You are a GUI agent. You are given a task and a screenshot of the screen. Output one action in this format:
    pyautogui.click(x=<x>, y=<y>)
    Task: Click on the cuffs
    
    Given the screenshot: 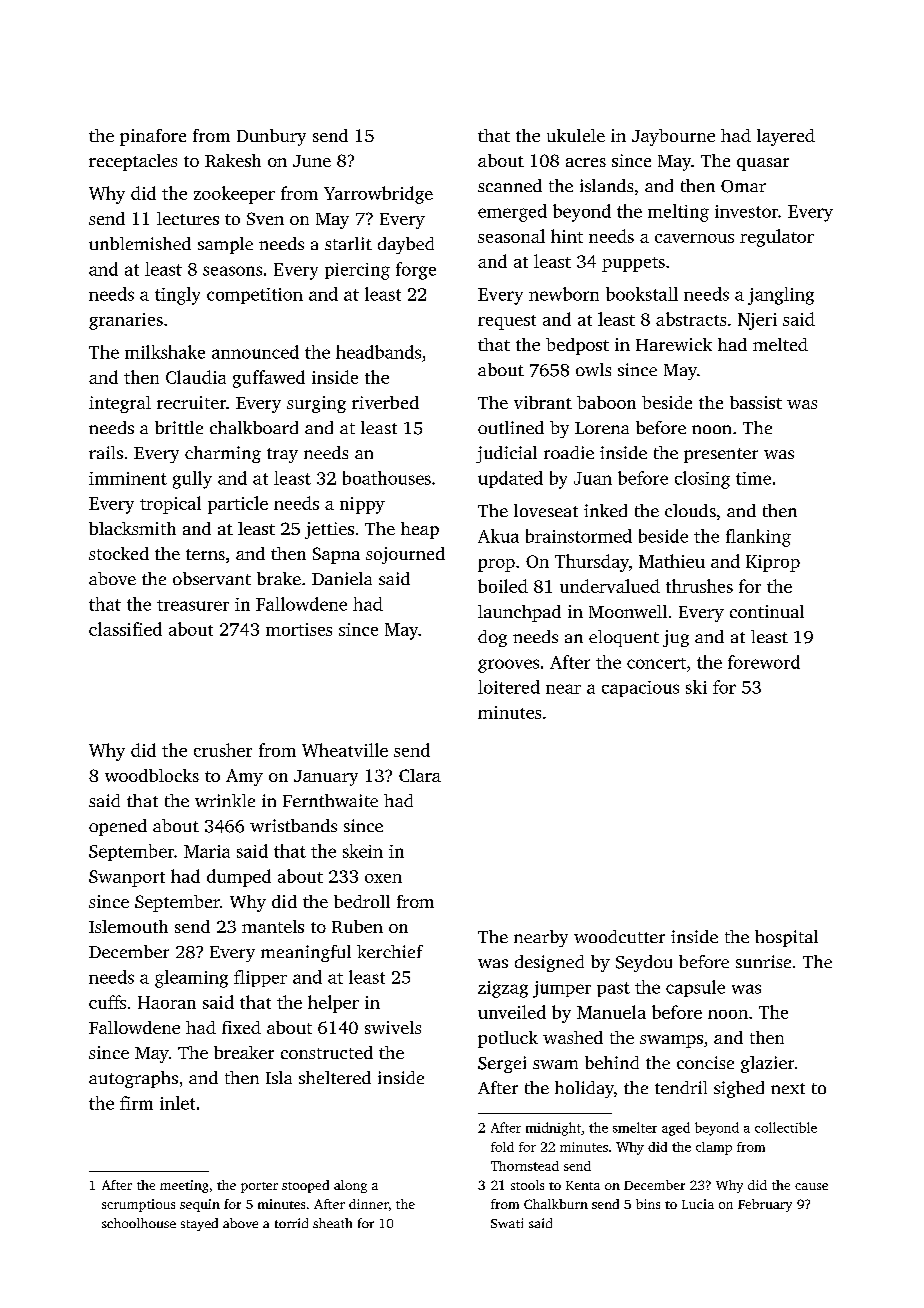 What is the action you would take?
    pyautogui.click(x=107, y=1002)
